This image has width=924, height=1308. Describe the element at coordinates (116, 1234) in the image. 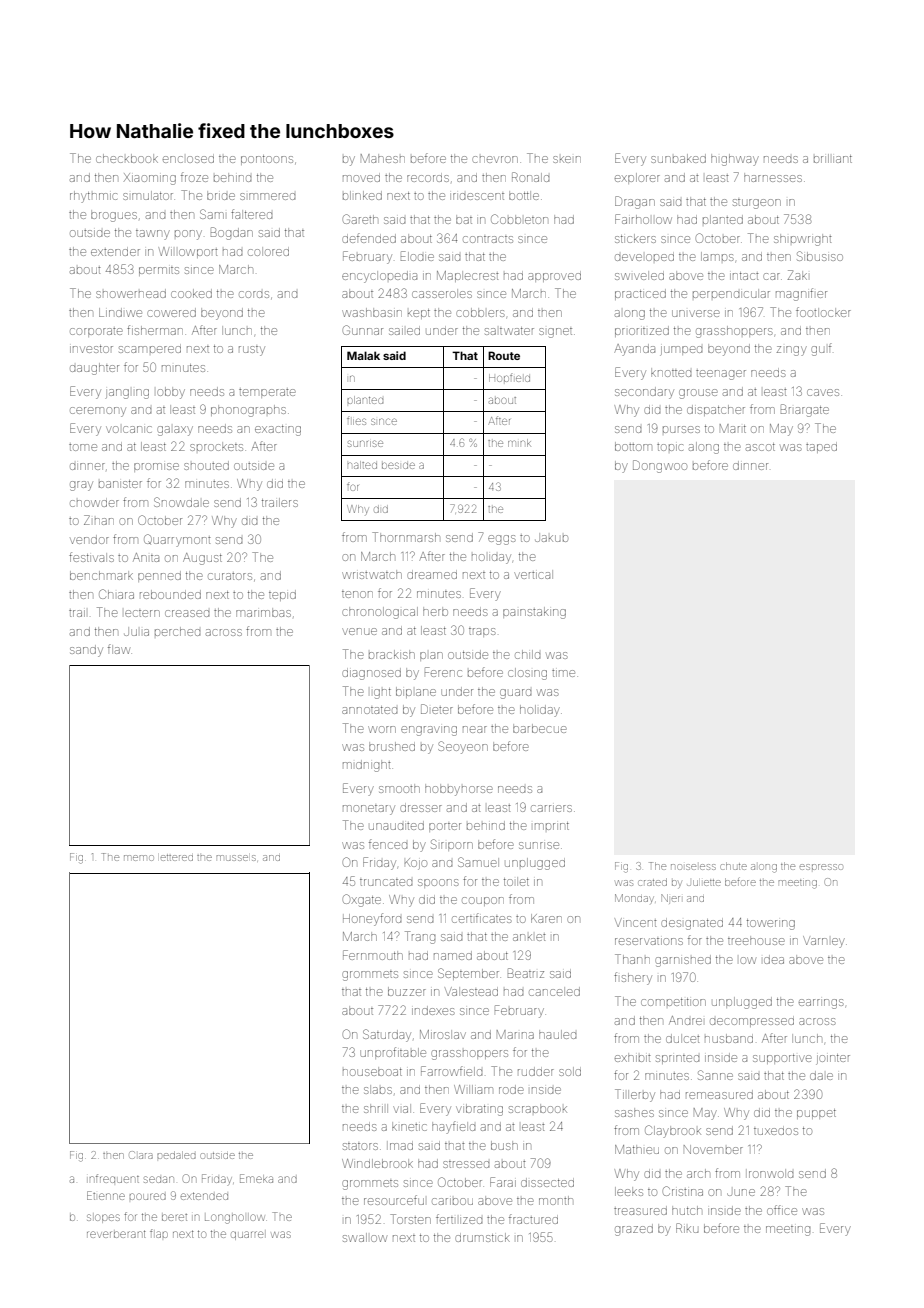

I see `reverberant` at that location.
